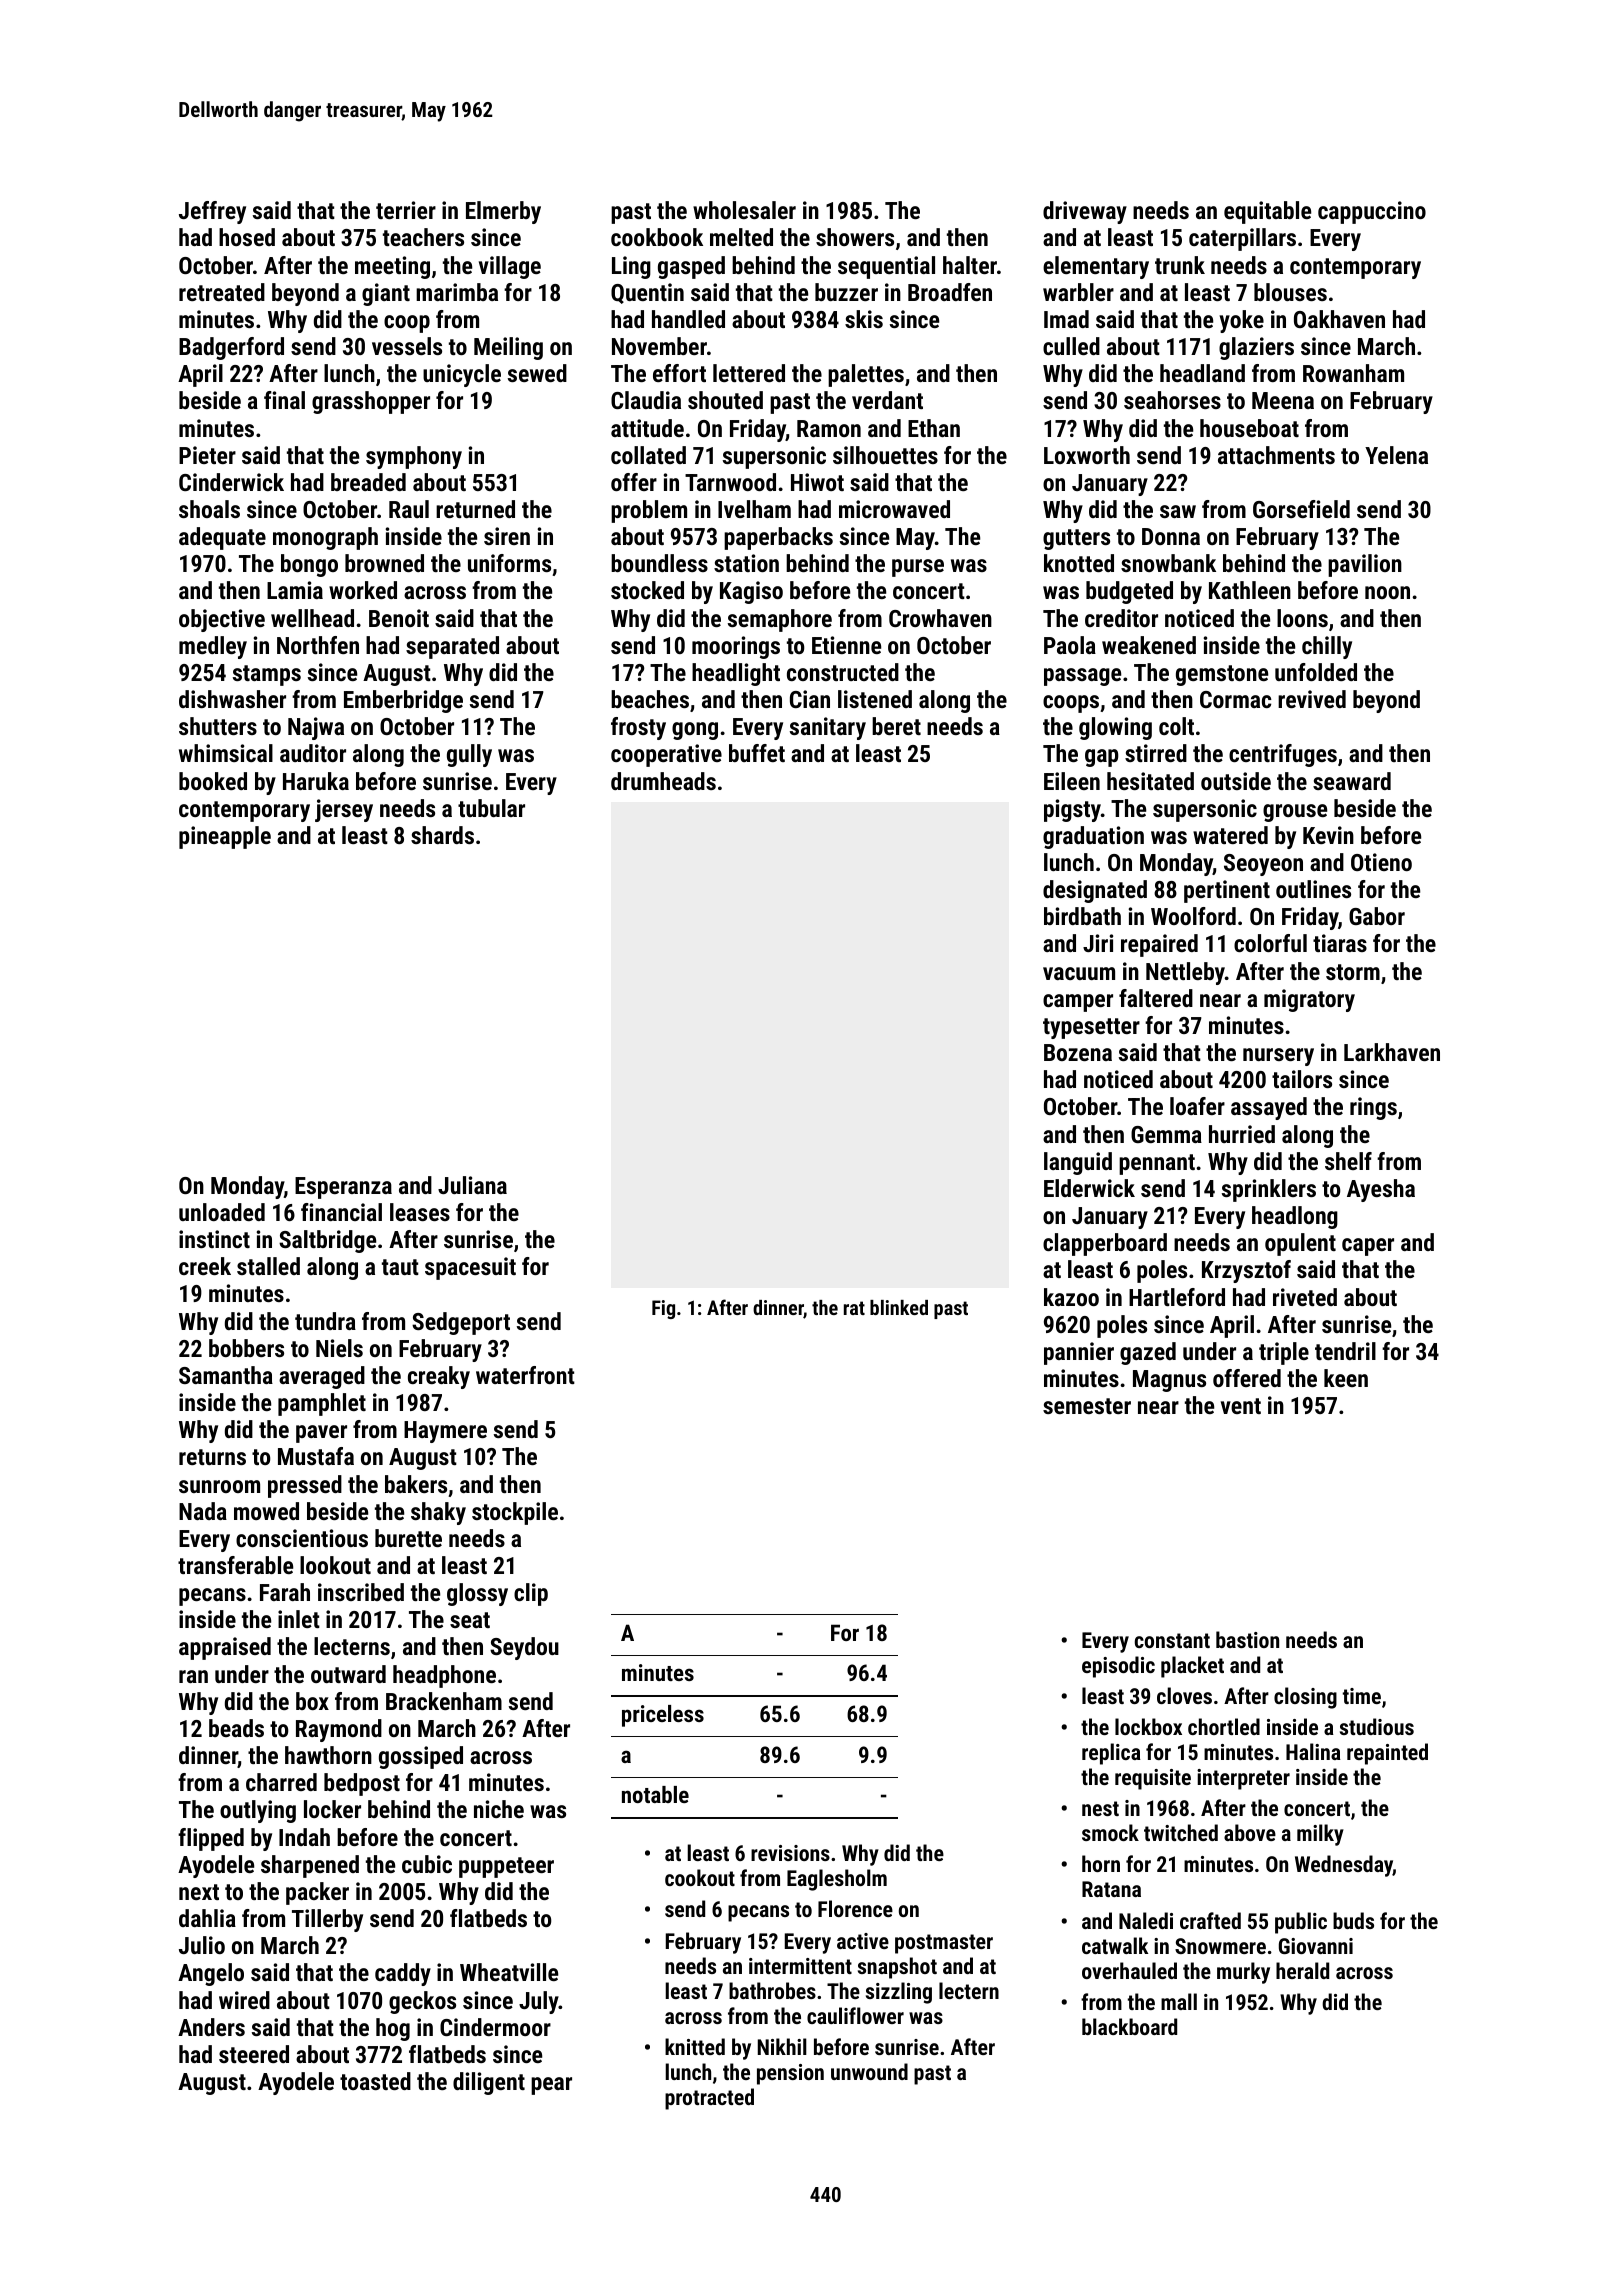 This image has height=2292, width=1620. Describe the element at coordinates (1372, 212) in the image. I see `cappuccino` at that location.
